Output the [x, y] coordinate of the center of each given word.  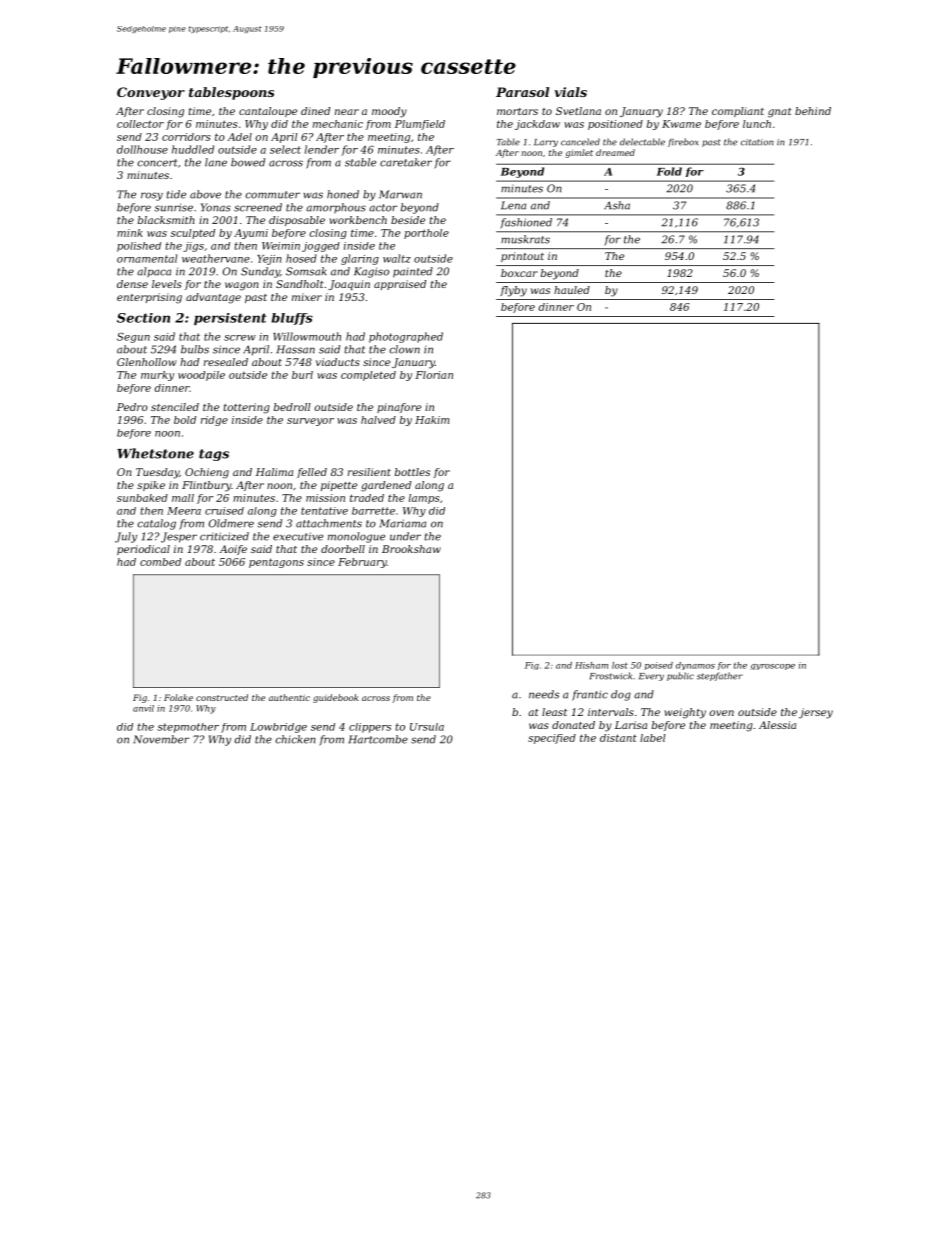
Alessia [777, 725]
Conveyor [151, 93]
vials [570, 92]
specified [552, 739]
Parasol [522, 92]
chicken [295, 739]
